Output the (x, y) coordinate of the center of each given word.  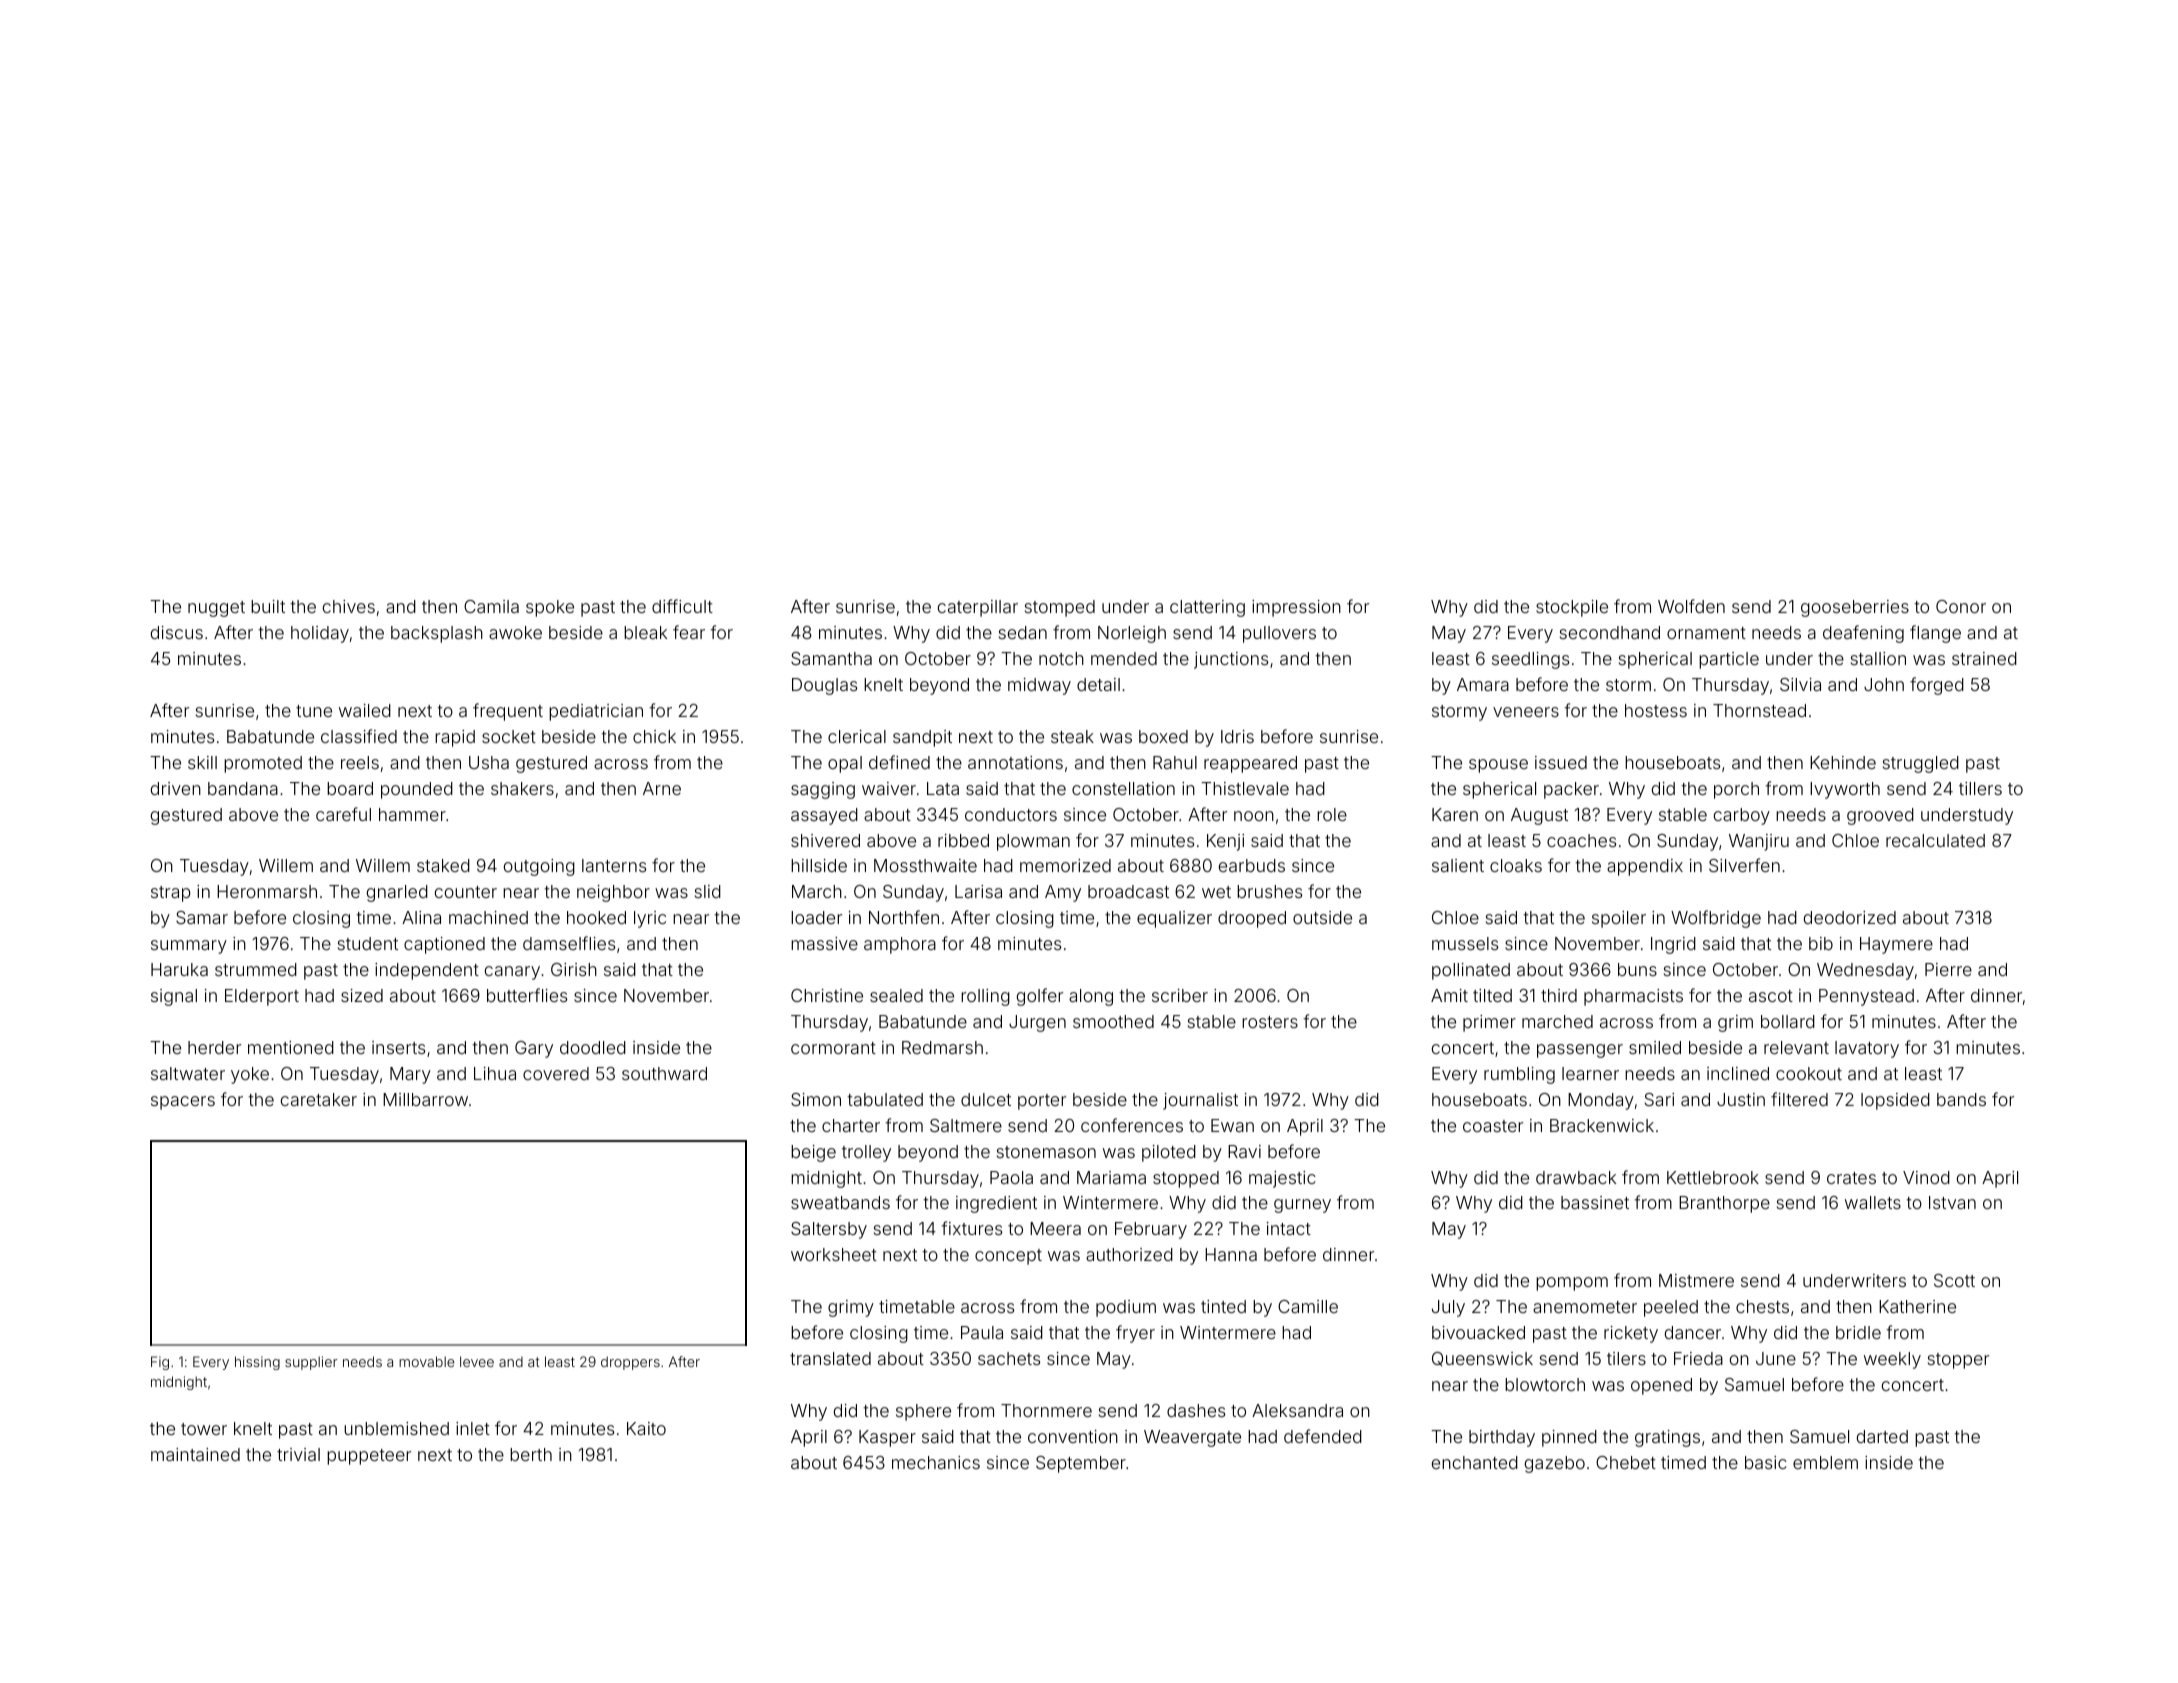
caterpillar (978, 608)
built (268, 606)
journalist (1200, 1101)
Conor (1961, 606)
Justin (1741, 1099)
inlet (473, 1428)
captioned (444, 945)
